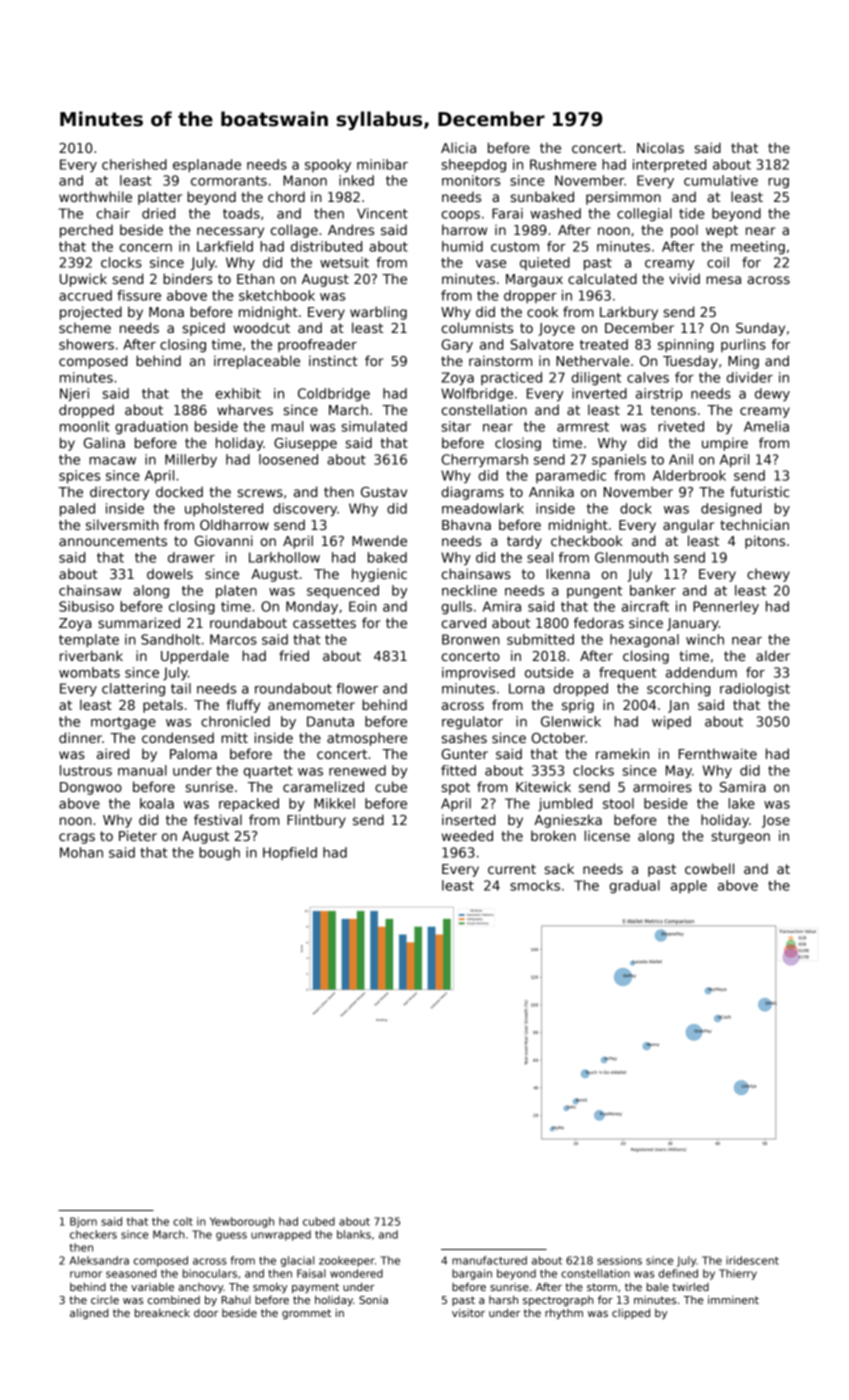  Describe the element at coordinates (305, 444) in the screenshot. I see `Giuseppe` at that location.
